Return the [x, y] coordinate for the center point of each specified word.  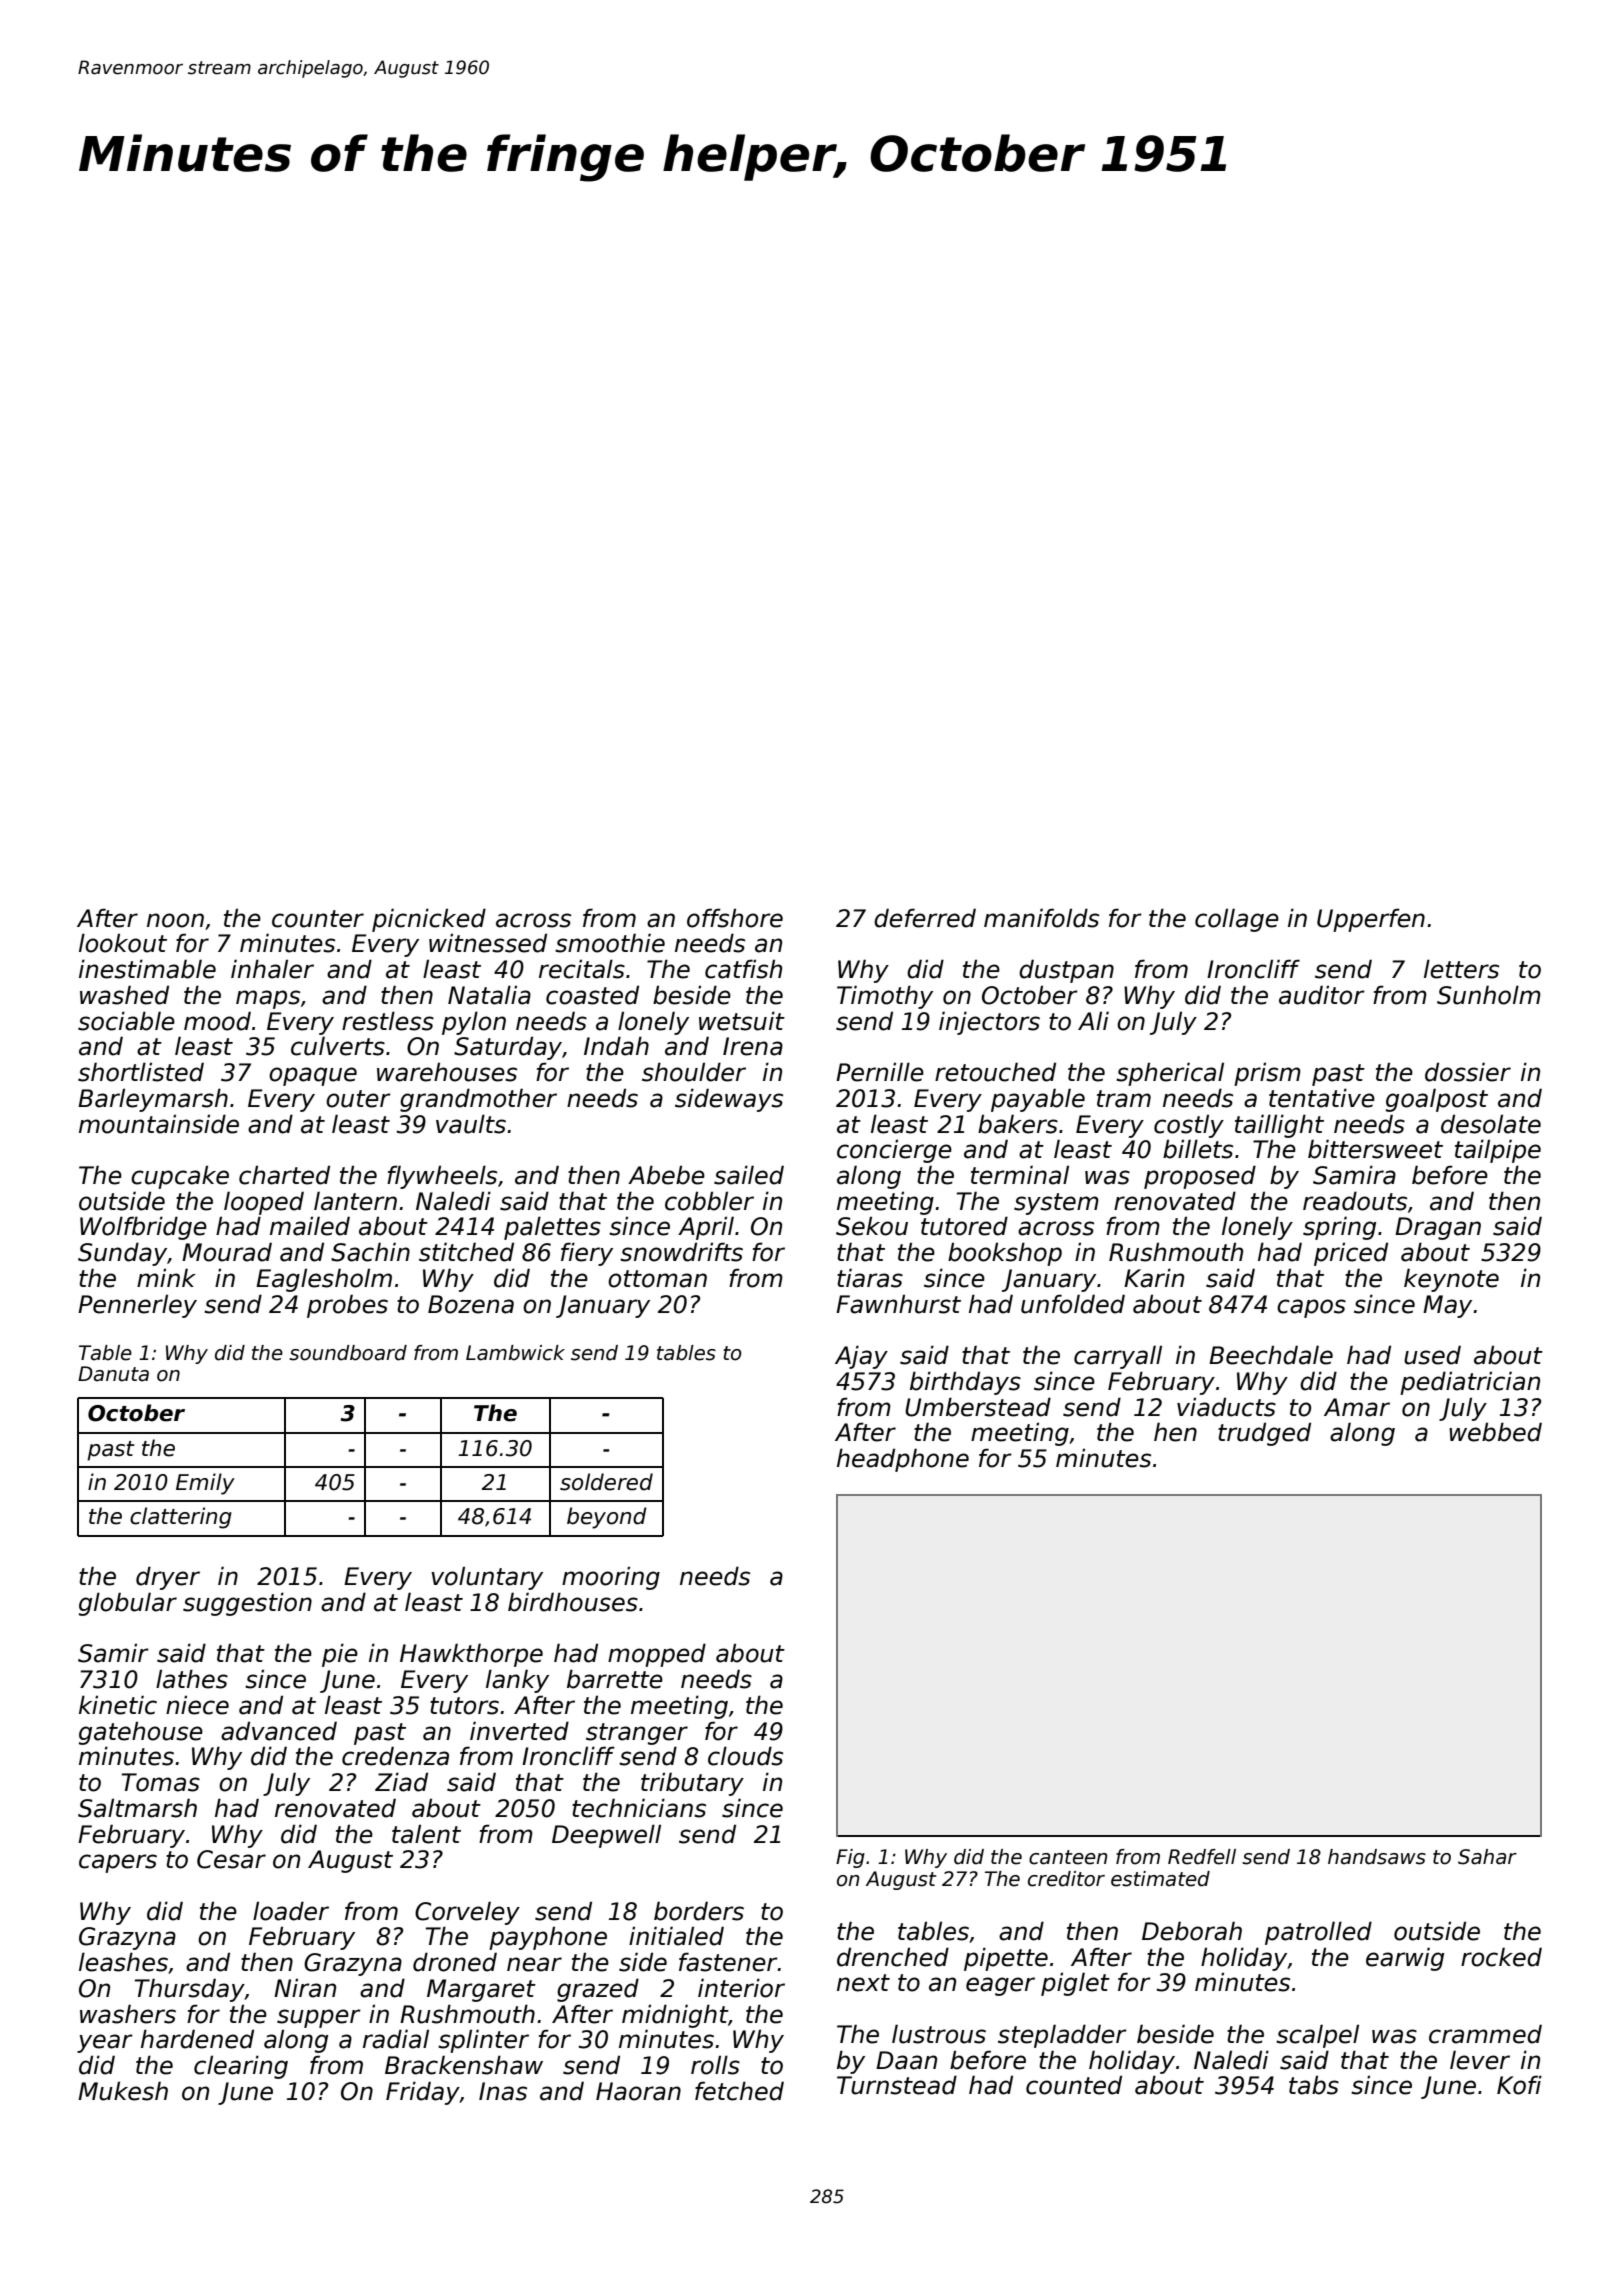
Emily [205, 1484]
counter [318, 919]
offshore [735, 918]
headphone [903, 1460]
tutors [464, 1706]
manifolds [1041, 918]
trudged [1264, 1434]
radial [396, 2039]
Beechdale [1271, 1355]
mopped [657, 1655]
